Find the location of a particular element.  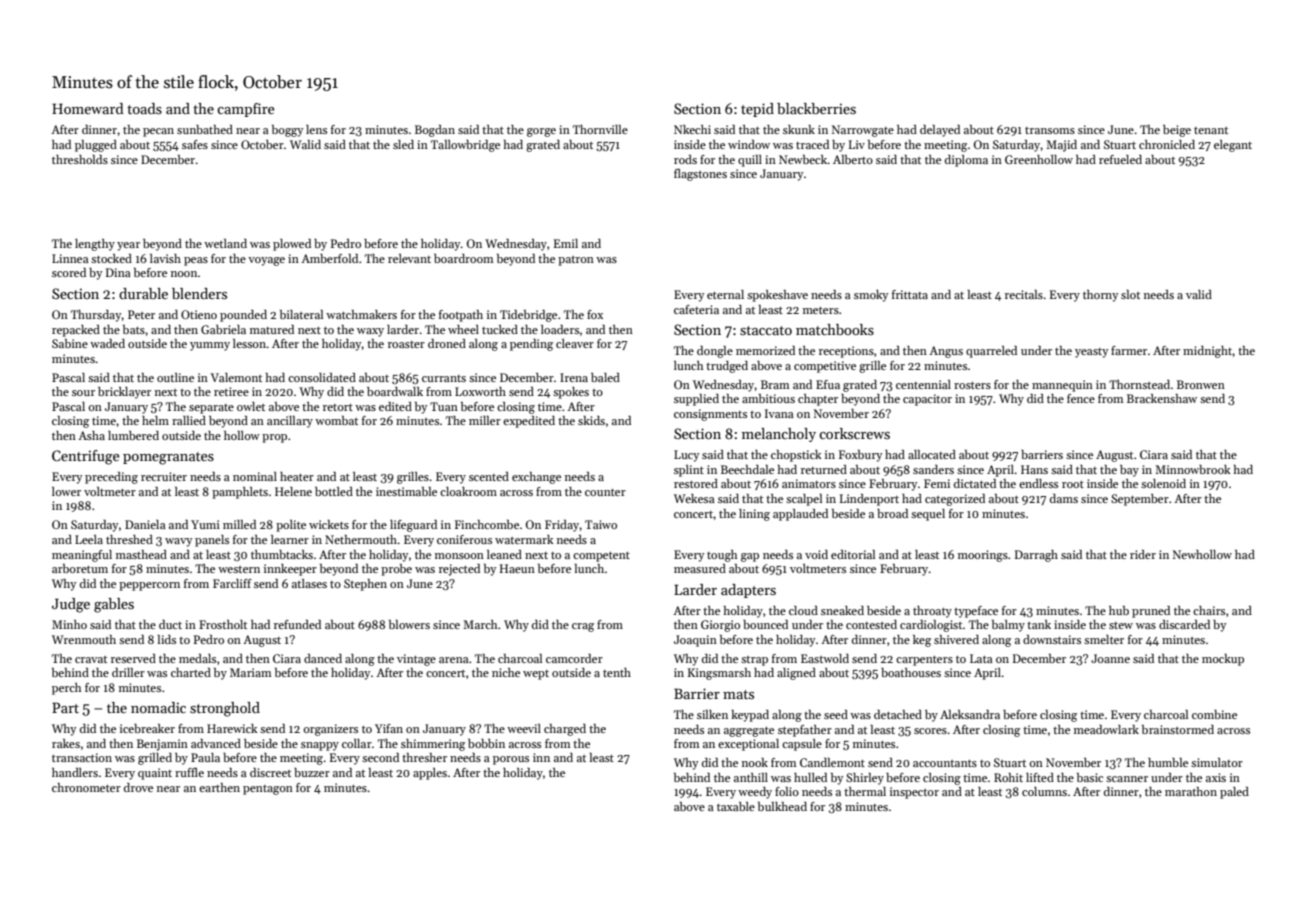

wombat is located at coordinates (336, 420).
